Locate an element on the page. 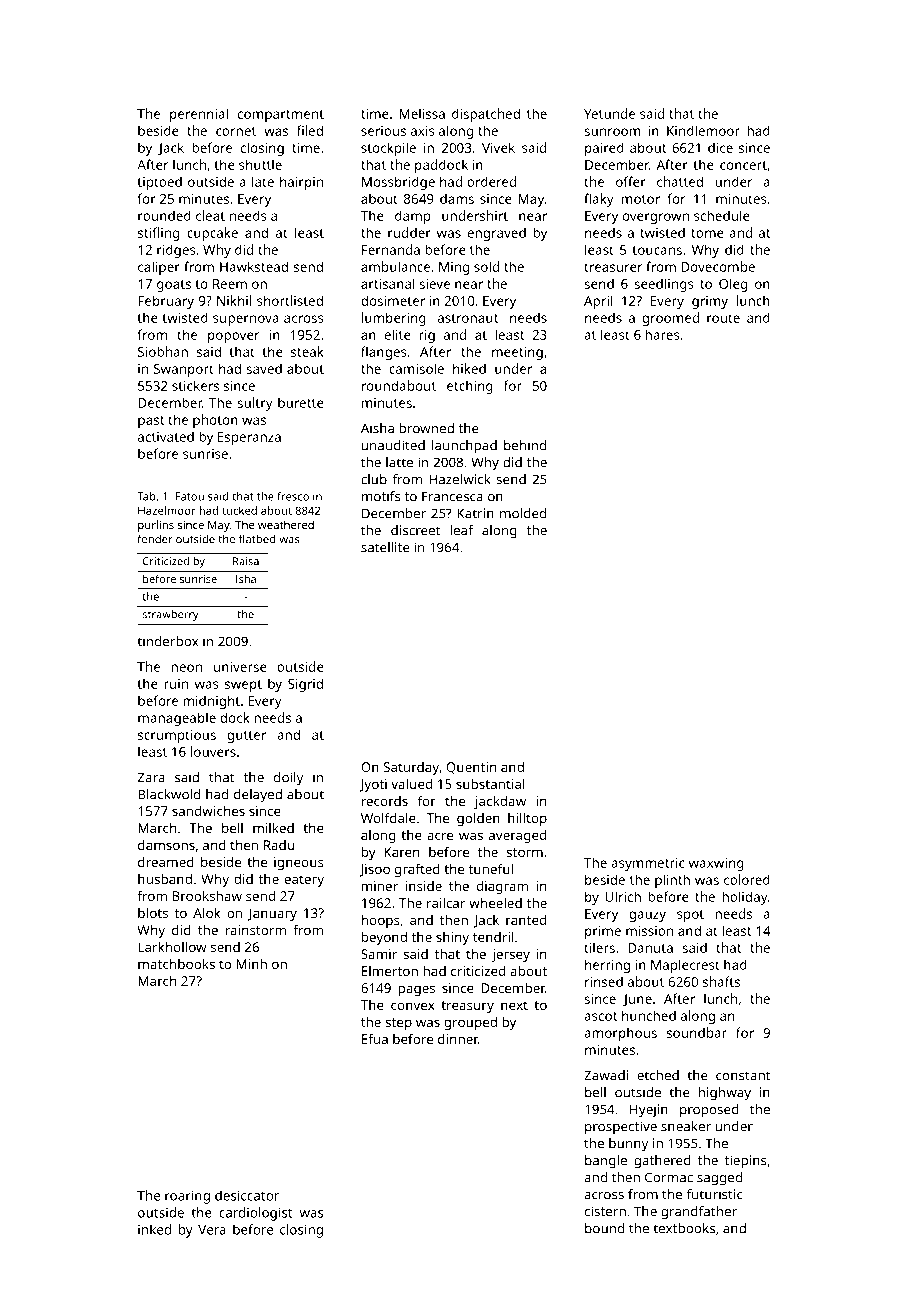 The height and width of the image is (1316, 908). scrumptious is located at coordinates (177, 736).
